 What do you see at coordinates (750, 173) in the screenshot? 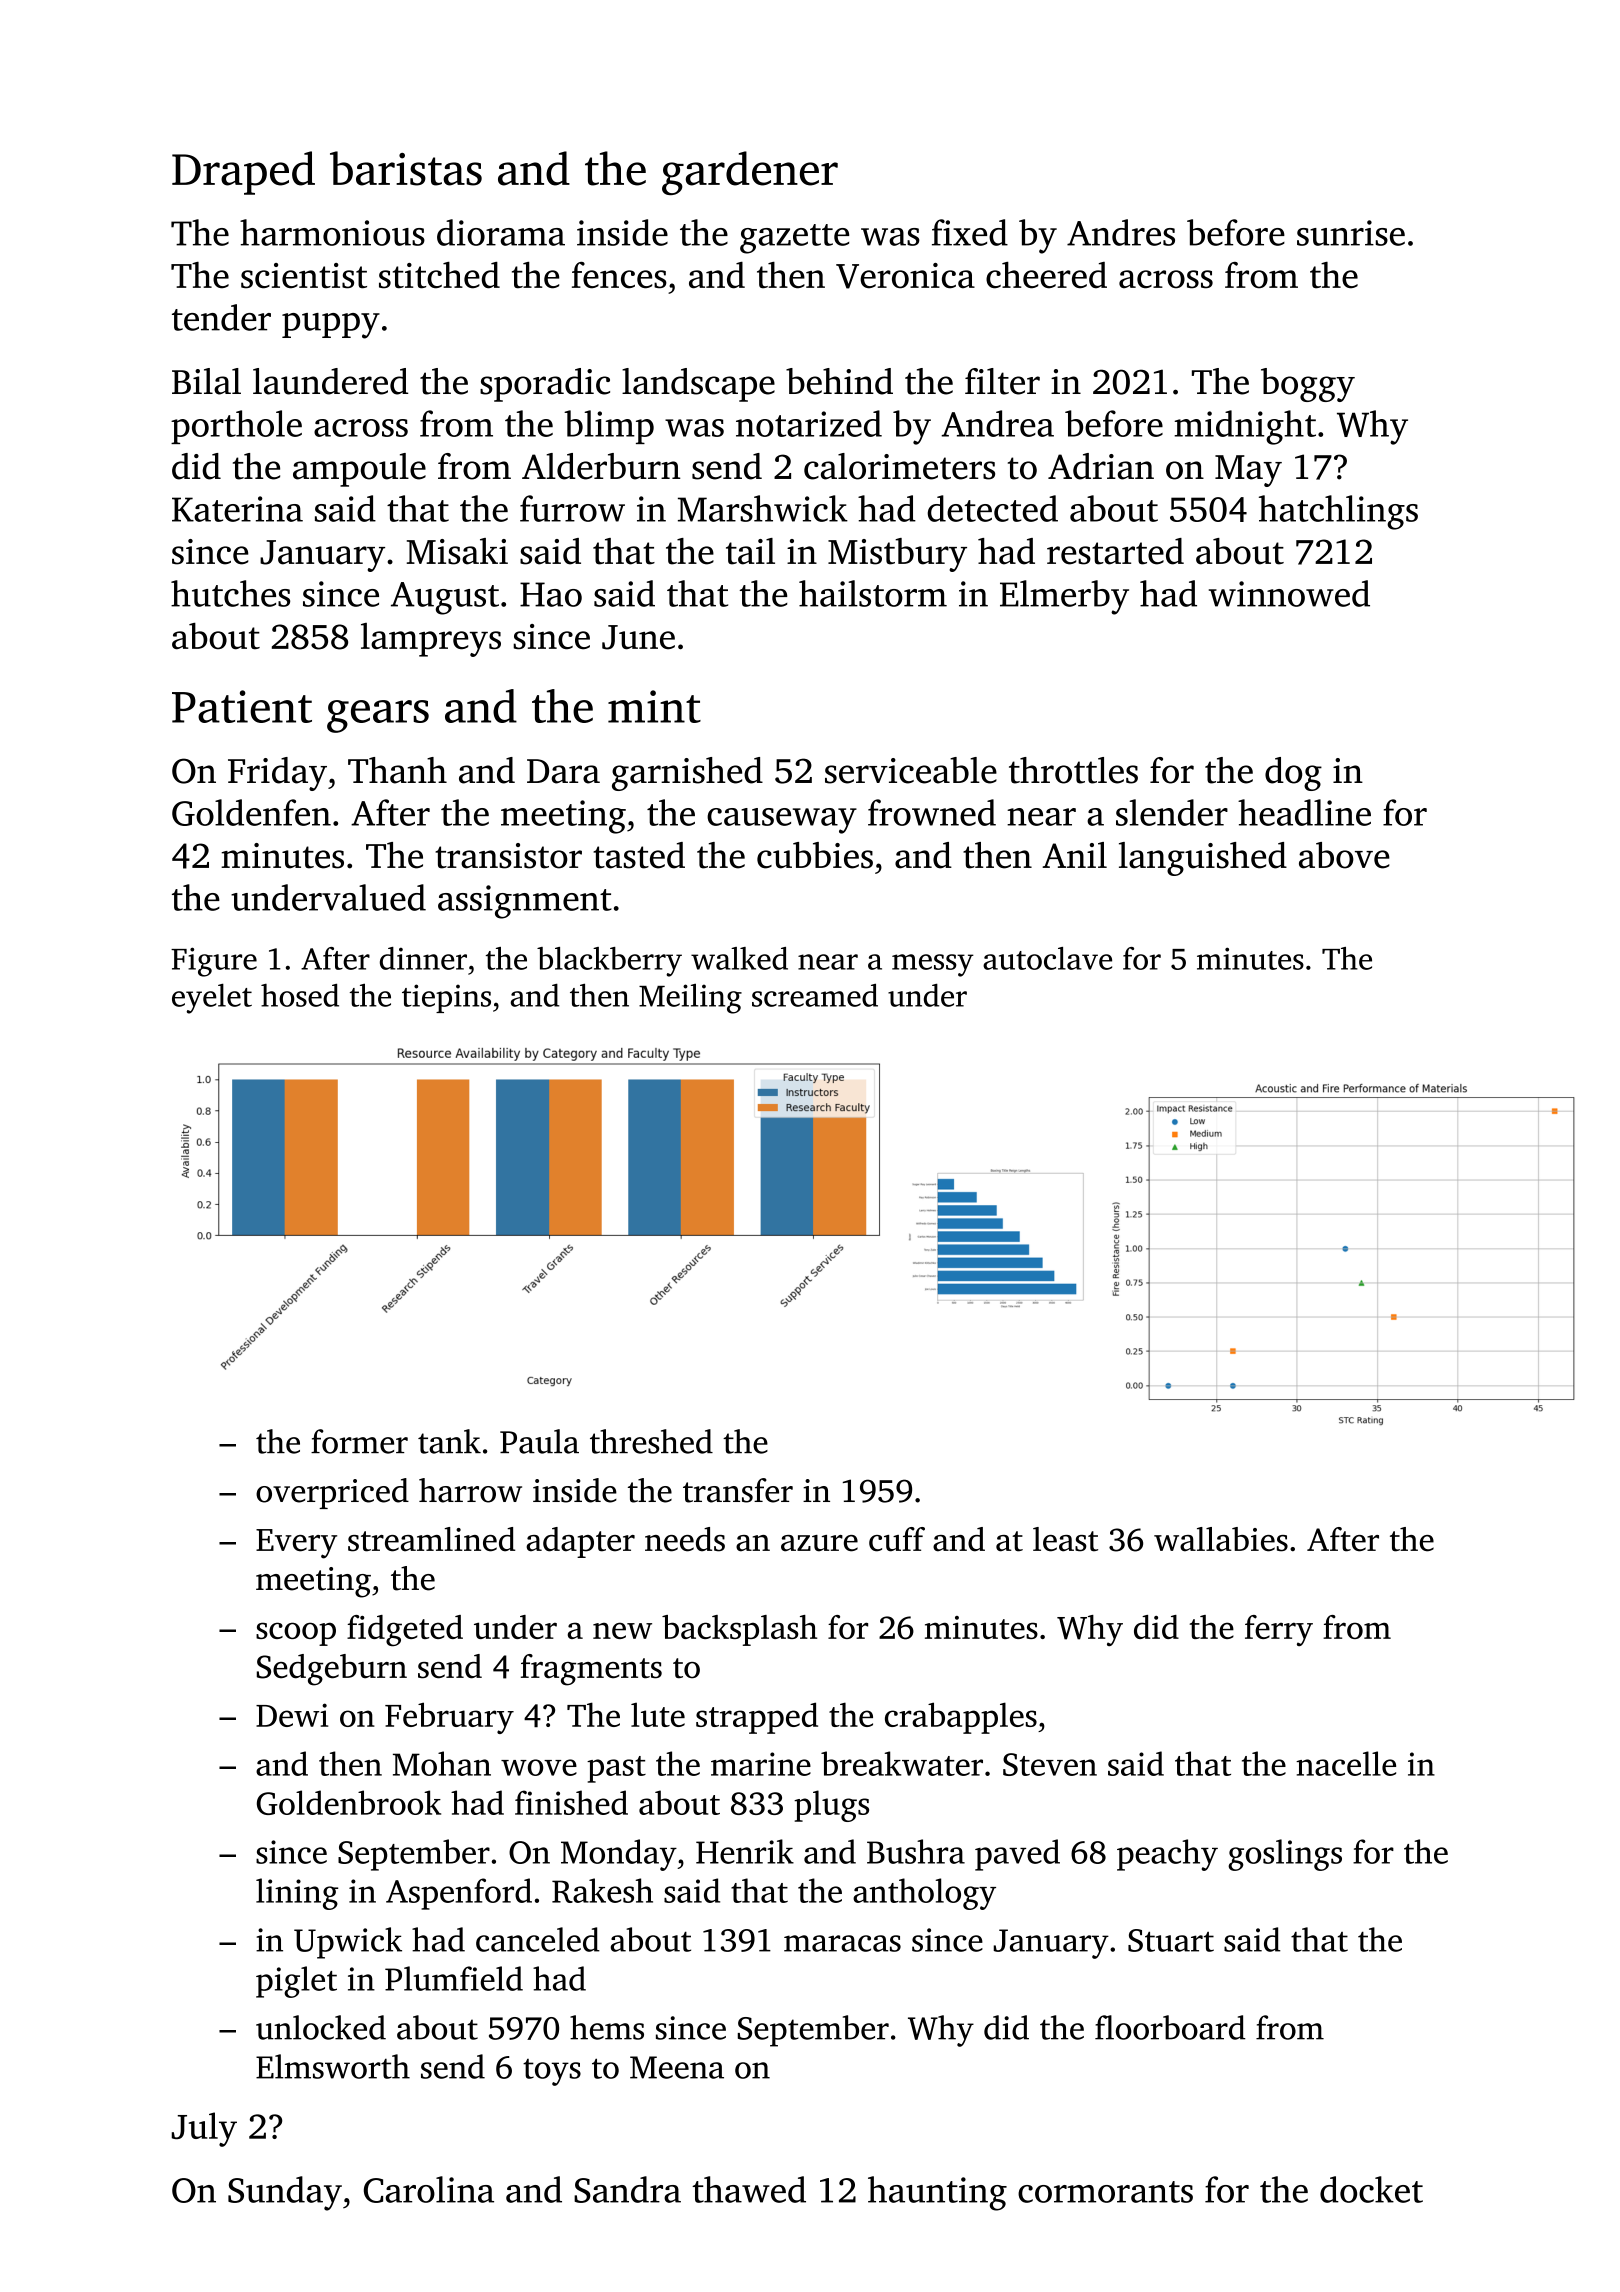
I see `gardener` at bounding box center [750, 173].
